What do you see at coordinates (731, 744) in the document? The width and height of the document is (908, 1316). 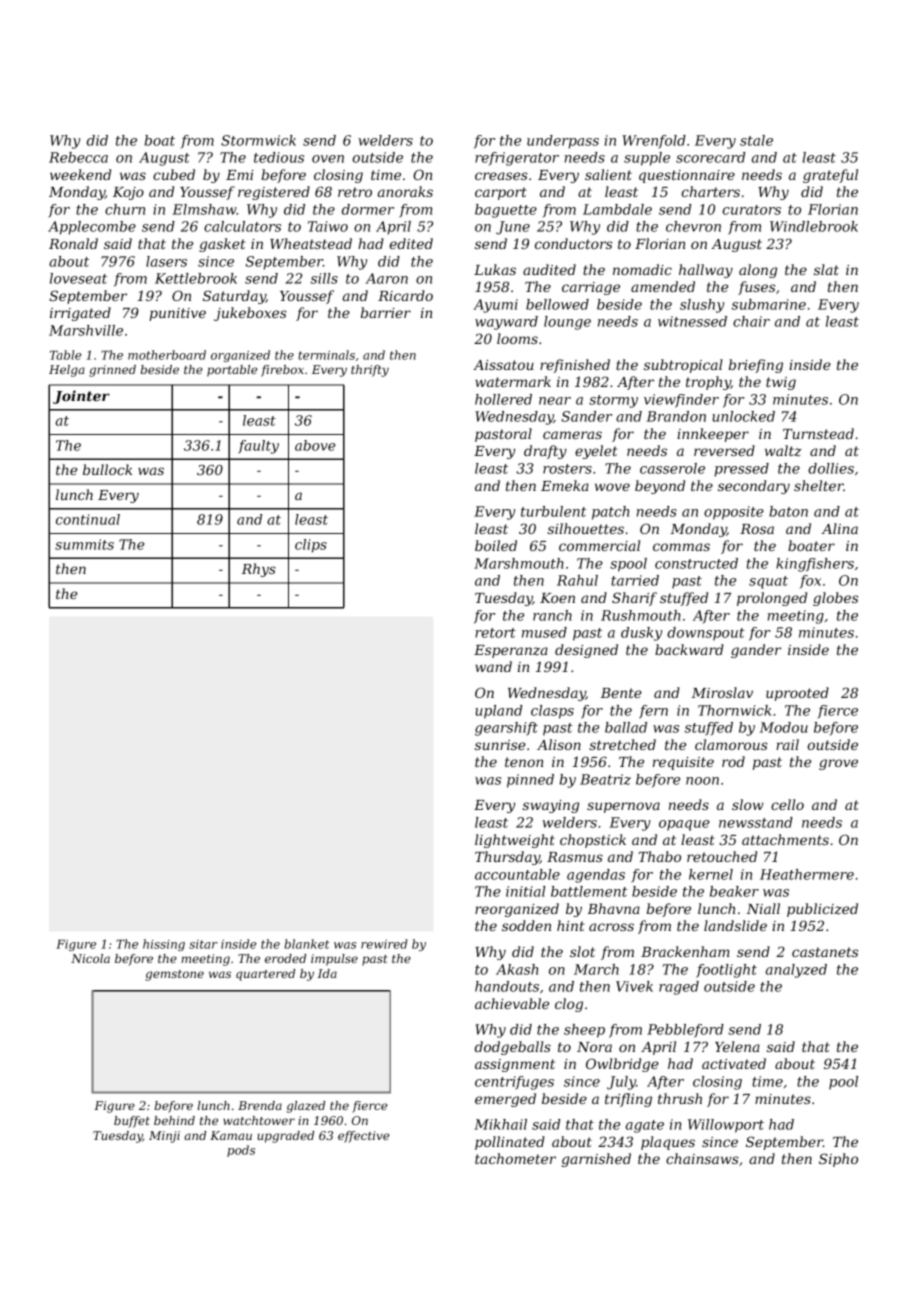 I see `clamorous` at bounding box center [731, 744].
